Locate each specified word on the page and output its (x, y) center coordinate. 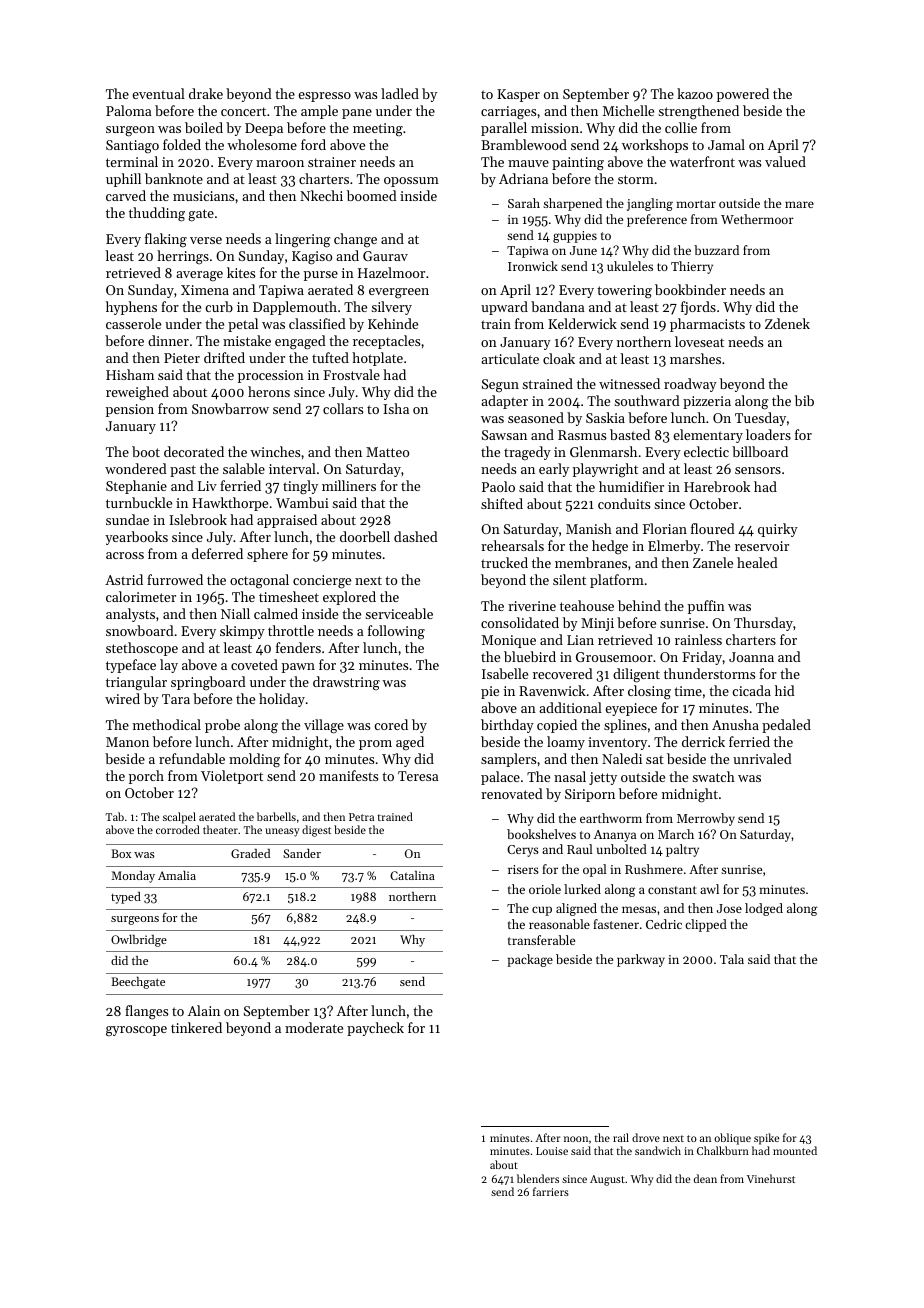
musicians (203, 196)
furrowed (175, 579)
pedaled (786, 726)
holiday (282, 700)
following (396, 632)
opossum (411, 182)
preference (657, 220)
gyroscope (136, 1031)
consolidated (520, 622)
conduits (624, 503)
